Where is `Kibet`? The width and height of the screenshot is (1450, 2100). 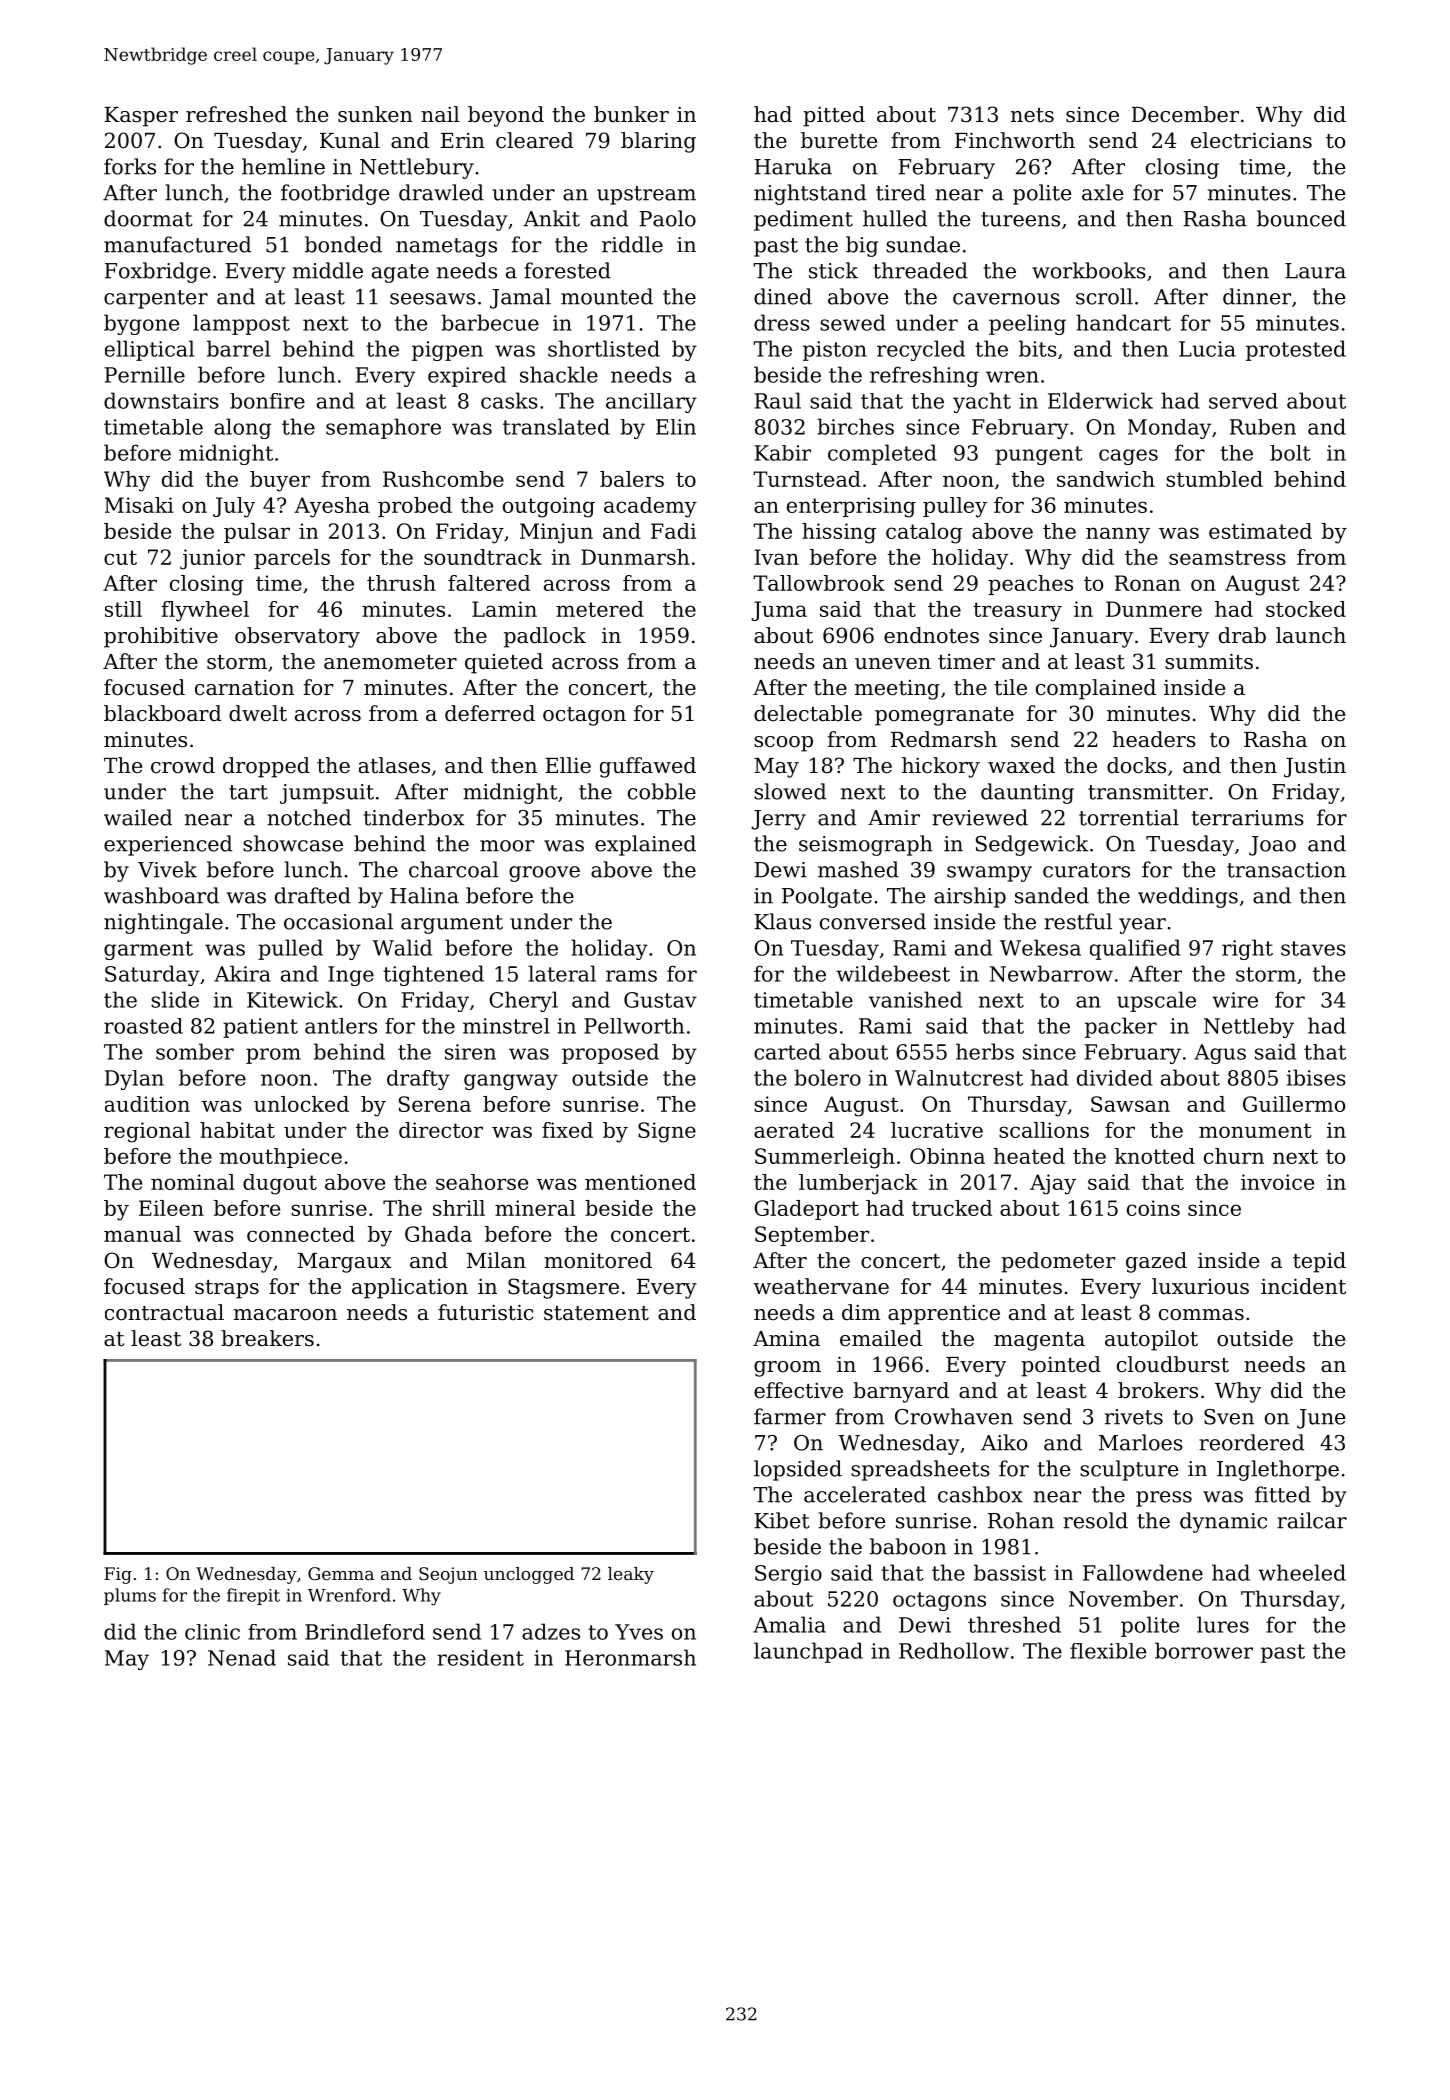
Kibet is located at coordinates (782, 1520).
